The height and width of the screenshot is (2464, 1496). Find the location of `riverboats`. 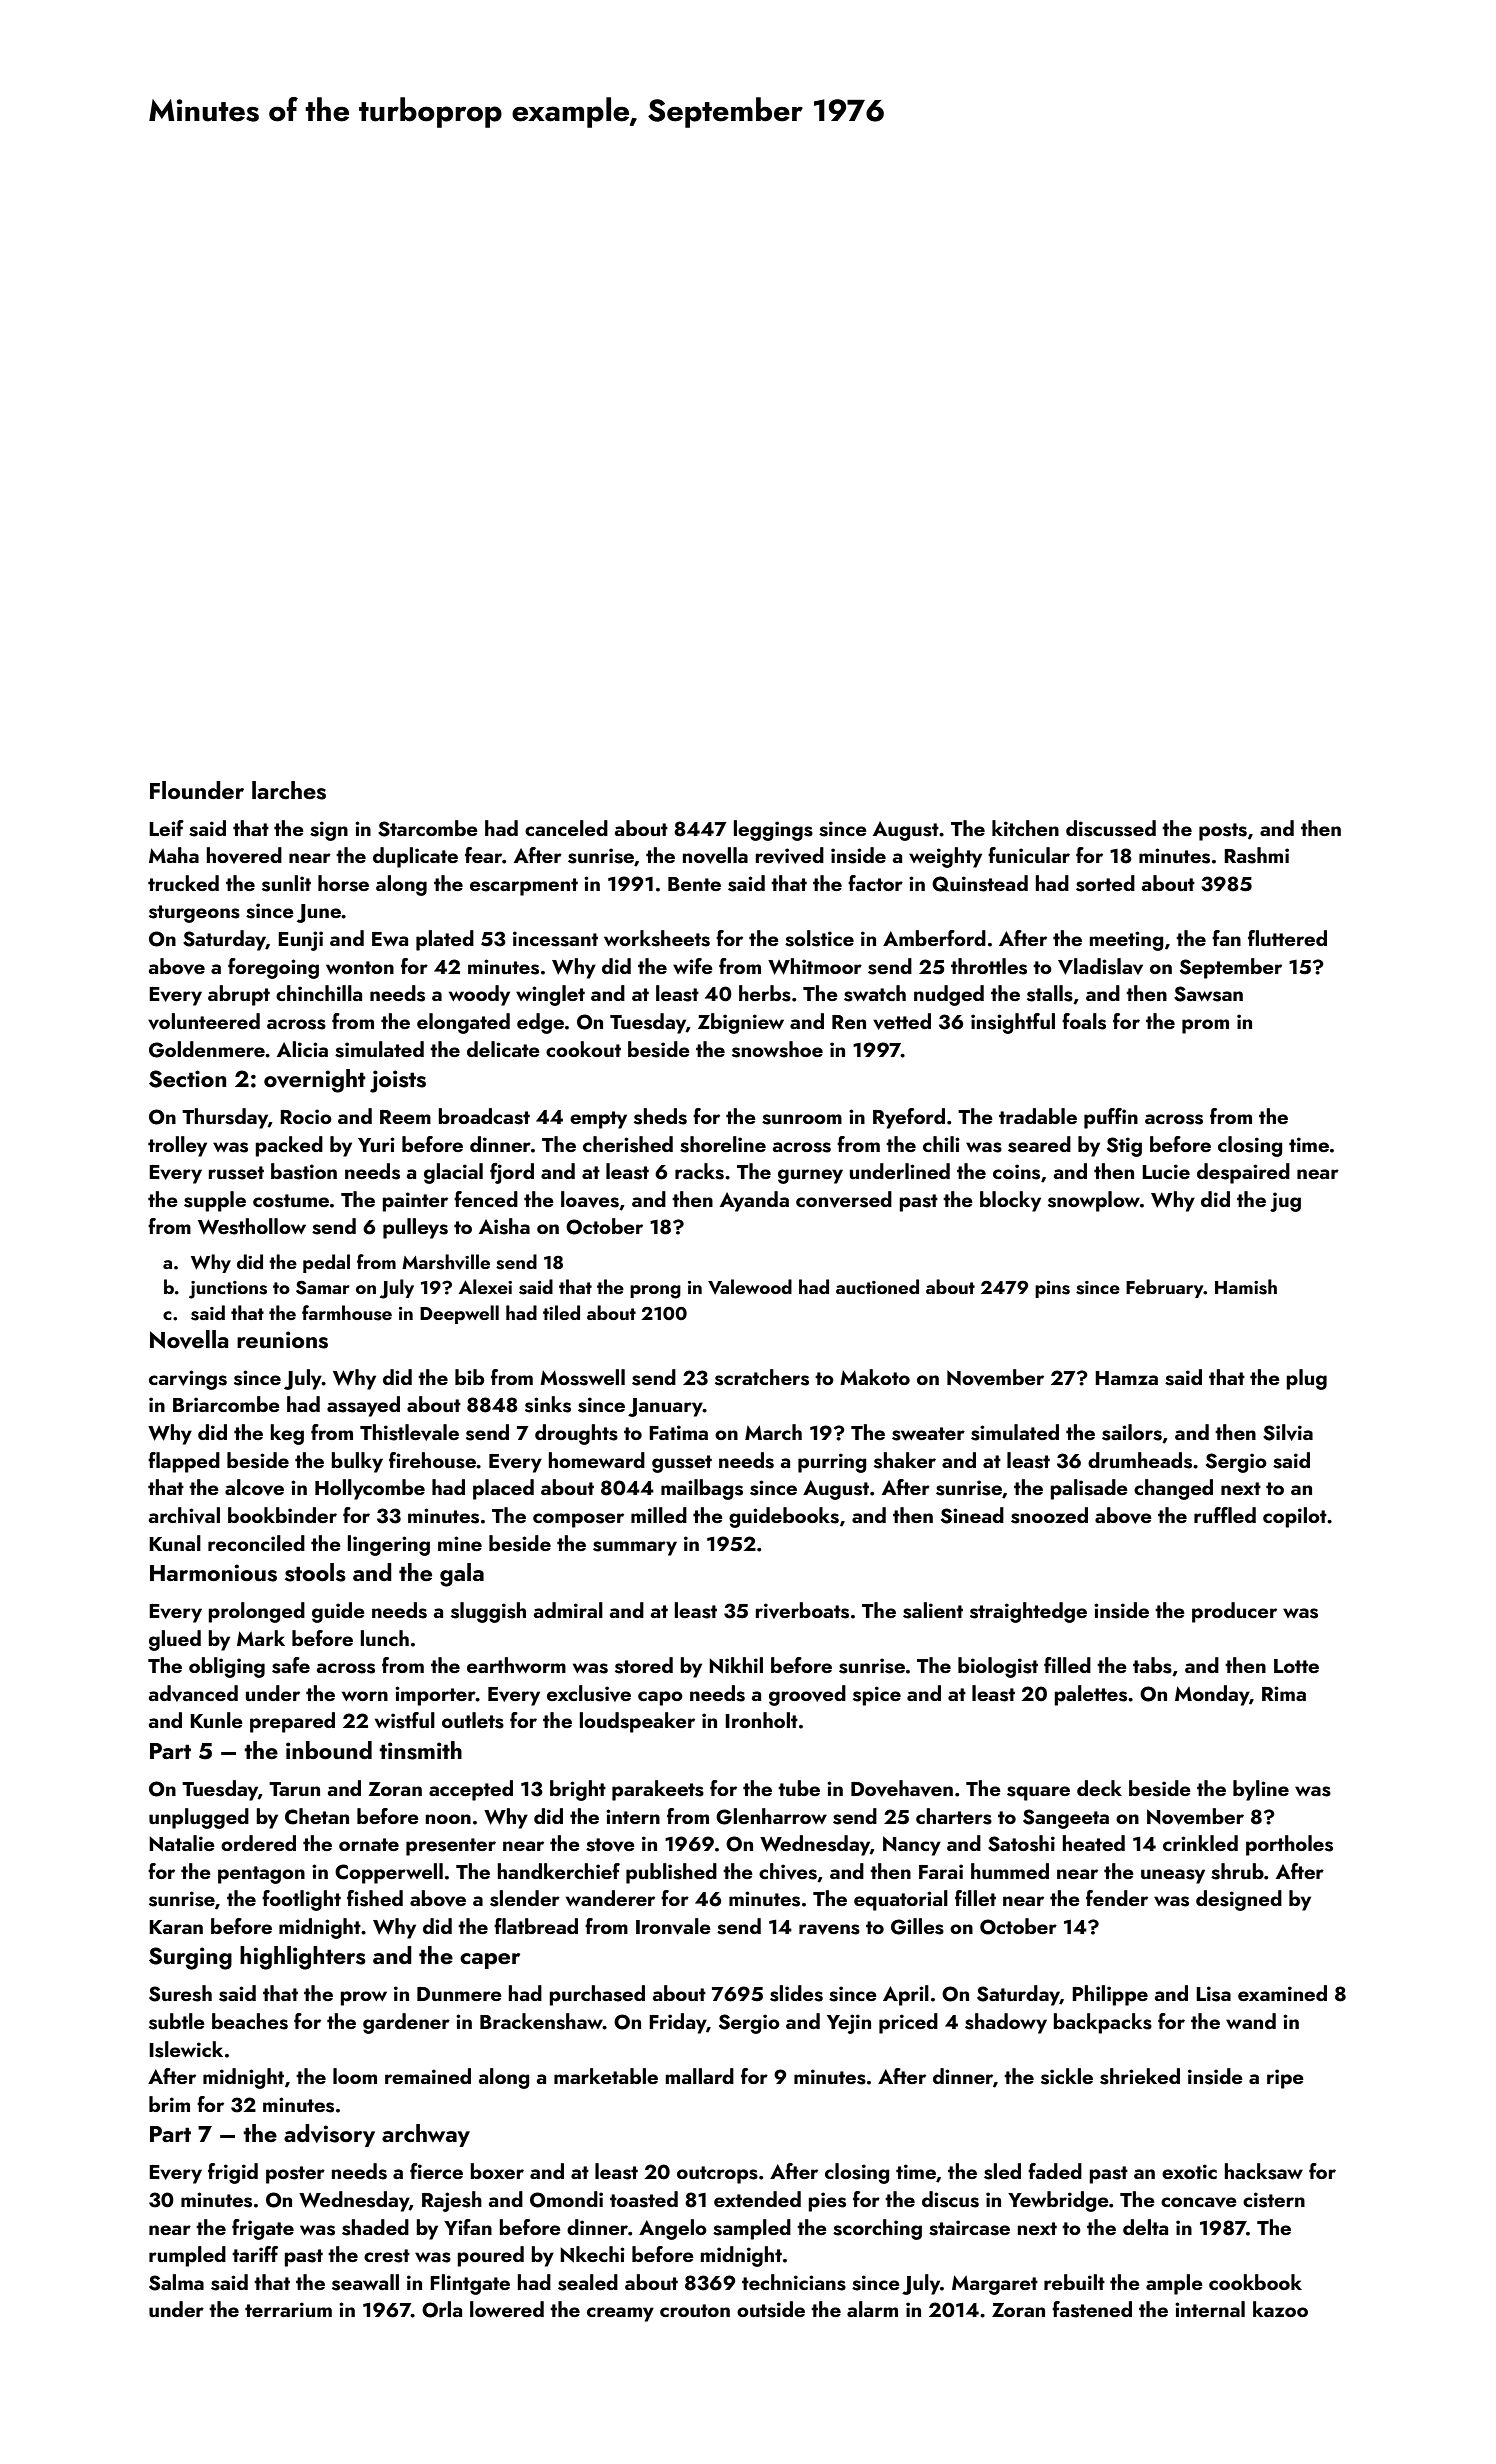

riverboats is located at coordinates (802, 1610).
